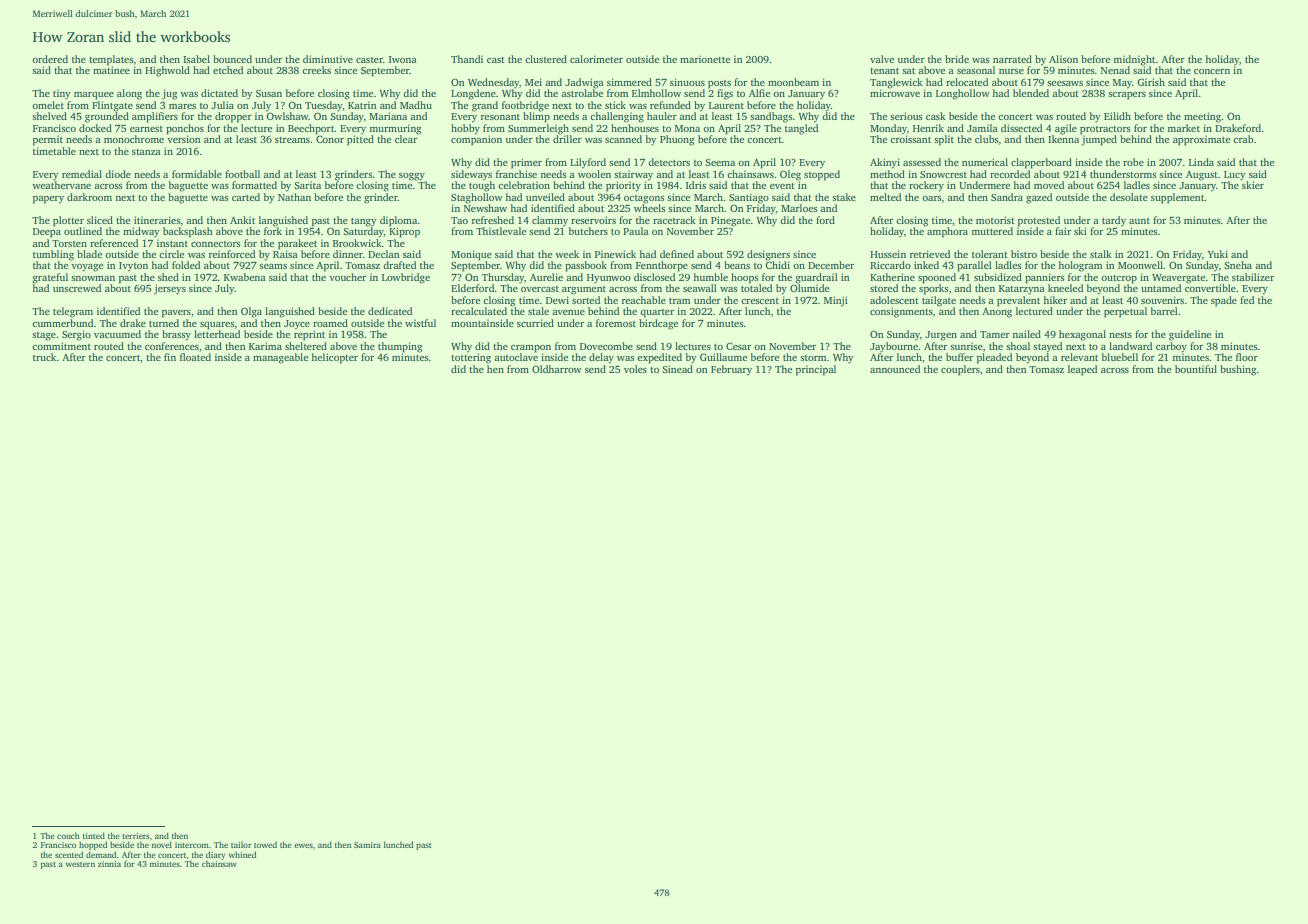 This image has height=924, width=1308. I want to click on Sinead, so click(677, 369).
